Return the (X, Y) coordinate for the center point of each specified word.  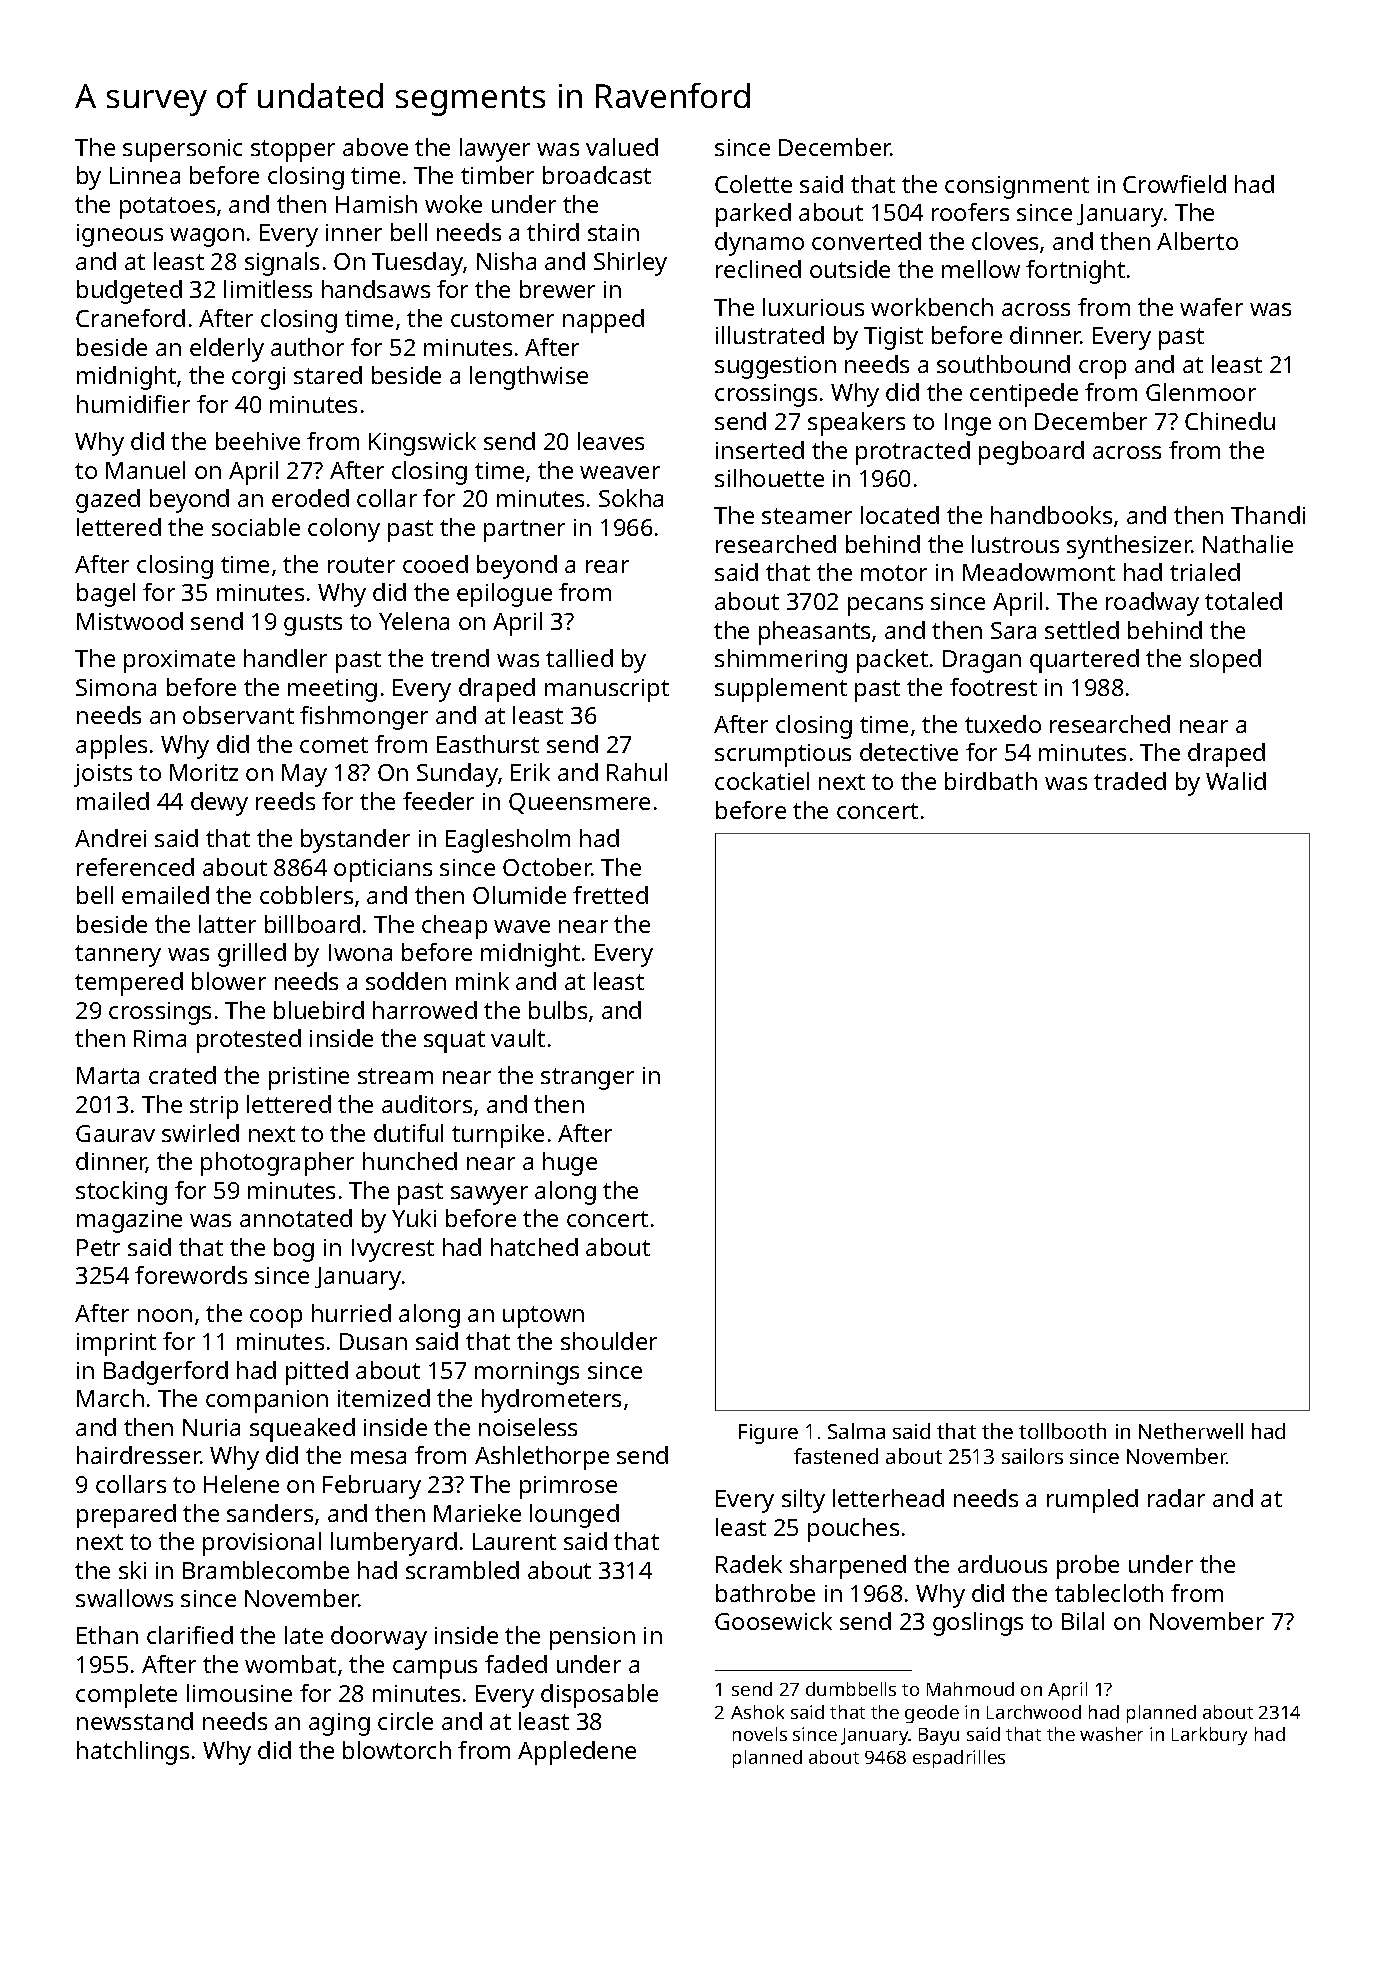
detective (909, 752)
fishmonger (364, 718)
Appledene (577, 1753)
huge (570, 1164)
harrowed (425, 1010)
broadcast (597, 175)
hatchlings (133, 1753)
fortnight (1075, 272)
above (375, 147)
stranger (587, 1079)
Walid (1236, 781)
